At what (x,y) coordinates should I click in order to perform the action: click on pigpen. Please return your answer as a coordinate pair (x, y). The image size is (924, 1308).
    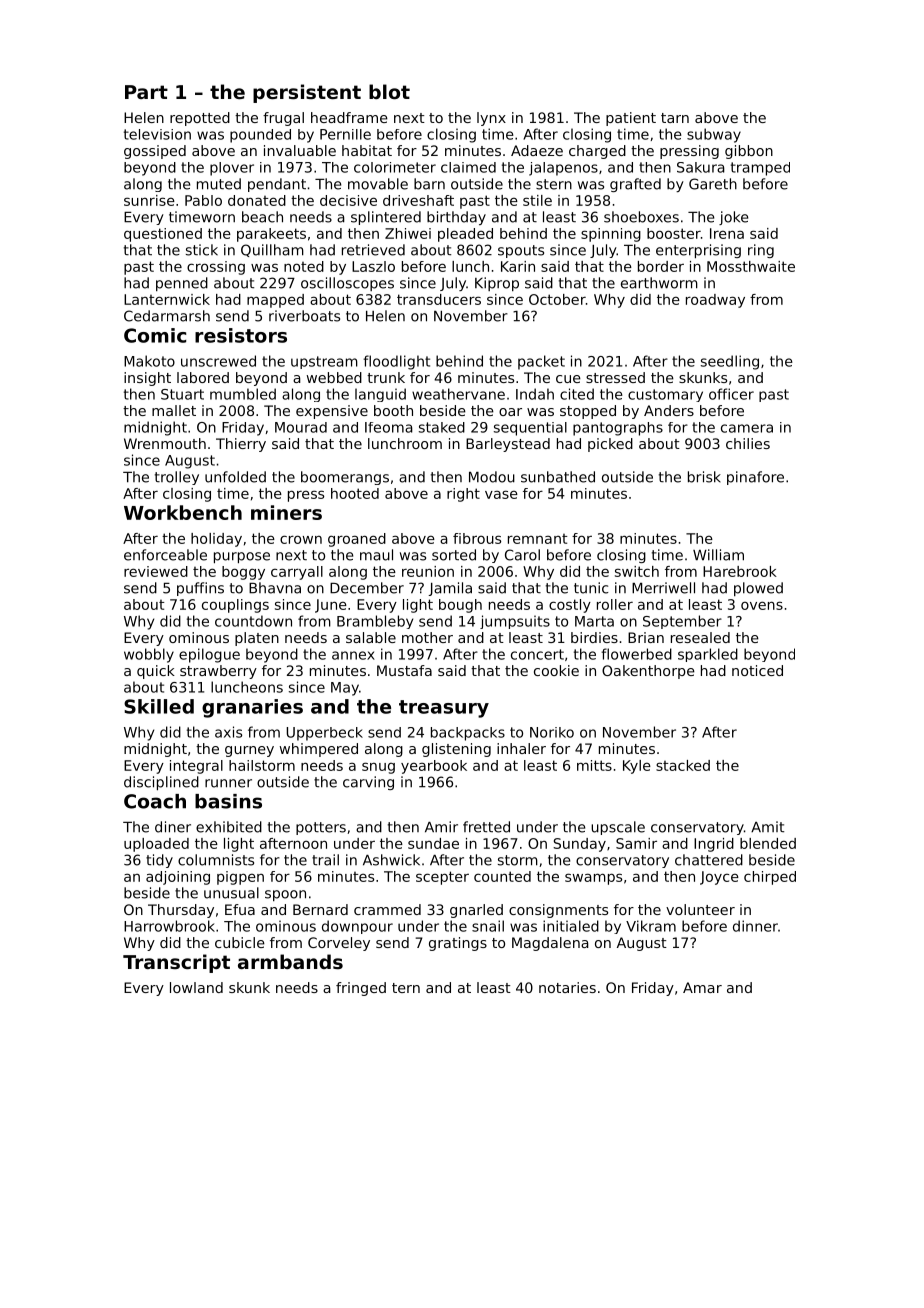
    Looking at the image, I should click on (240, 878).
